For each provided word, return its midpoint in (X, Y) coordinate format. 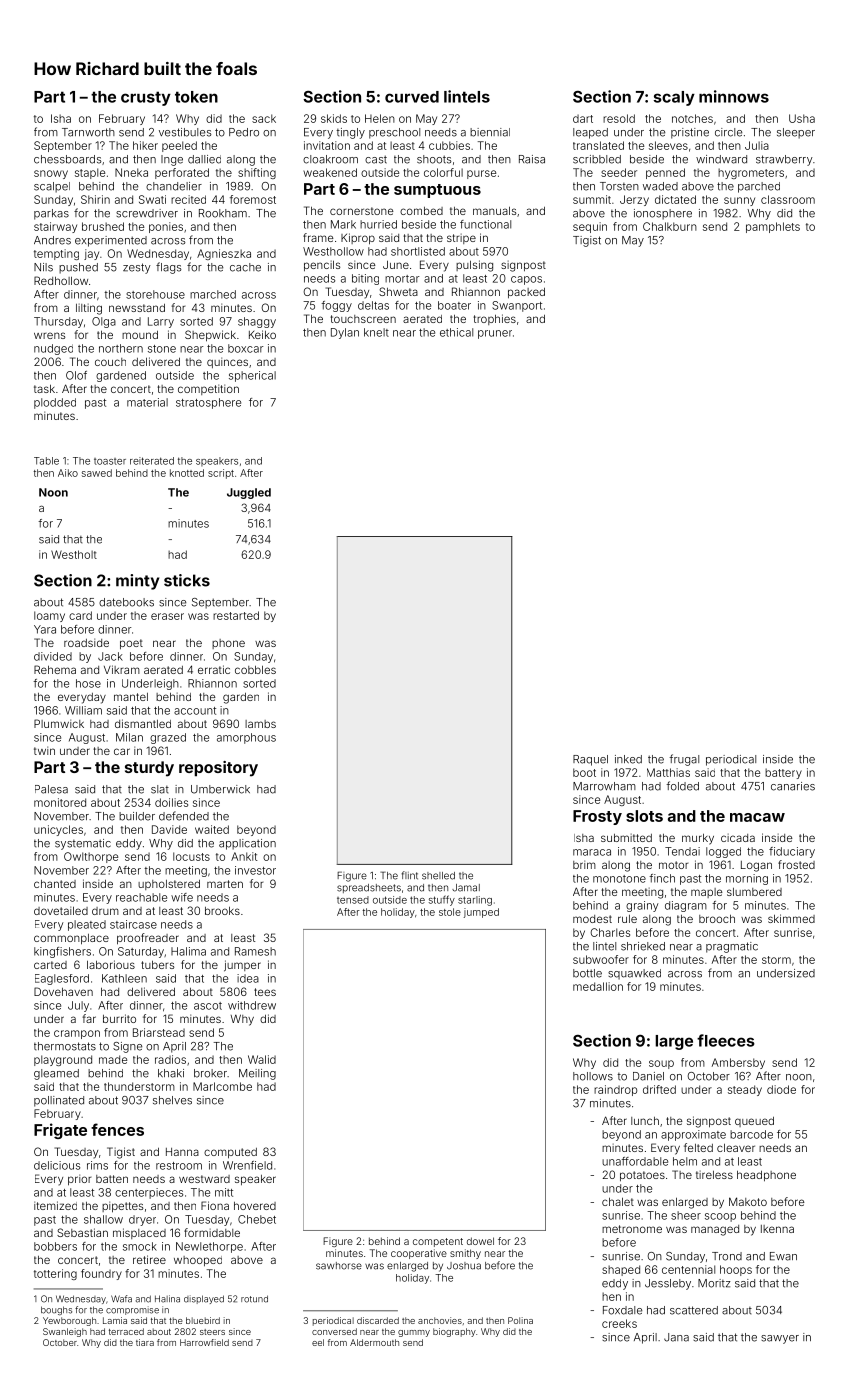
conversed (334, 1331)
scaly (674, 98)
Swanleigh (65, 1332)
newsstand (137, 308)
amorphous (246, 738)
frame (318, 237)
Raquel (590, 760)
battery (783, 773)
